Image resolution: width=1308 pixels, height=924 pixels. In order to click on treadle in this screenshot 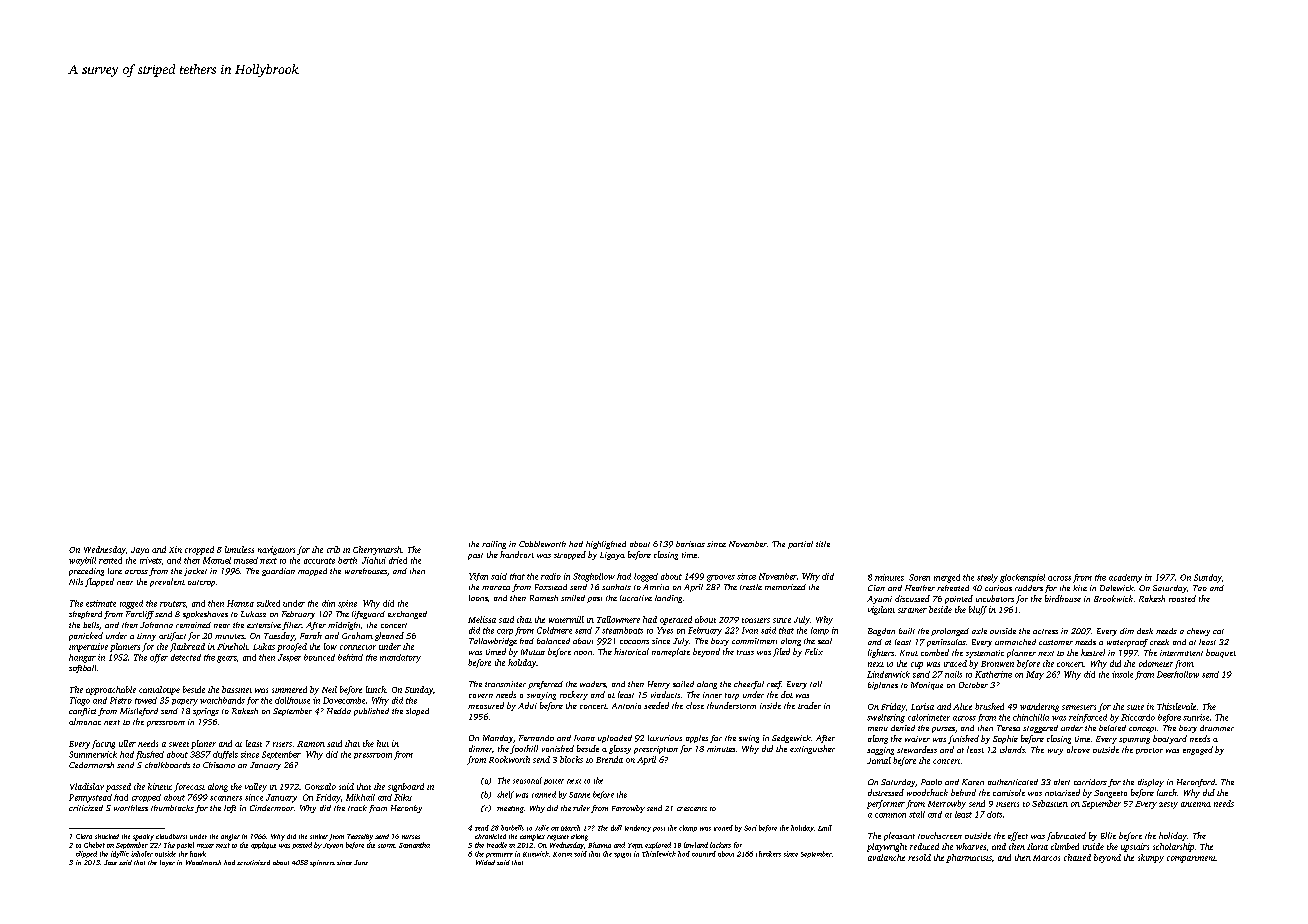, I will do `click(497, 845)`.
